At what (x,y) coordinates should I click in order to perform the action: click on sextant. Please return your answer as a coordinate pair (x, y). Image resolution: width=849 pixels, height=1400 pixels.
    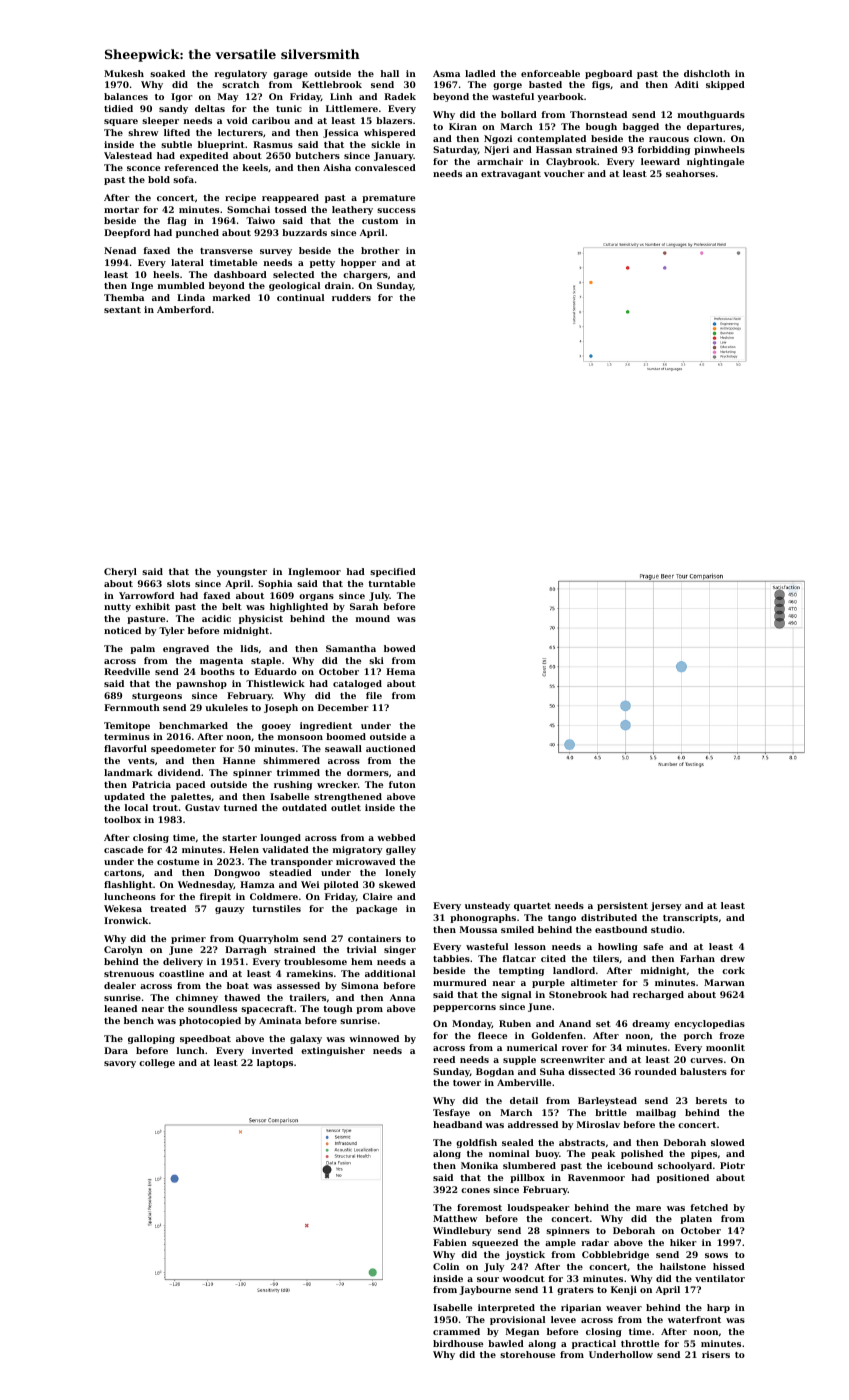
    Looking at the image, I should click on (122, 310).
